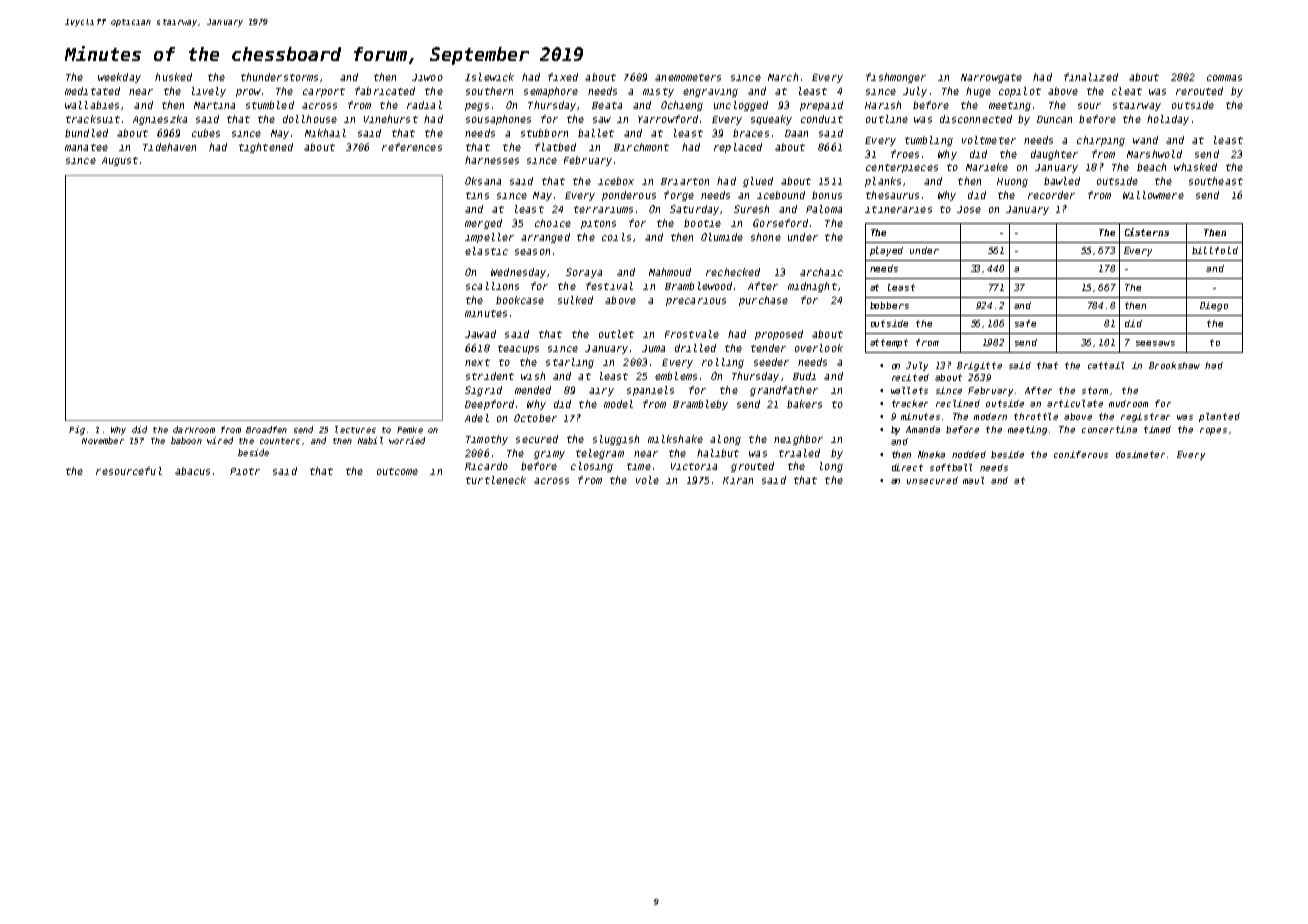 The image size is (1308, 924). What do you see at coordinates (209, 92) in the document?
I see `lively` at bounding box center [209, 92].
